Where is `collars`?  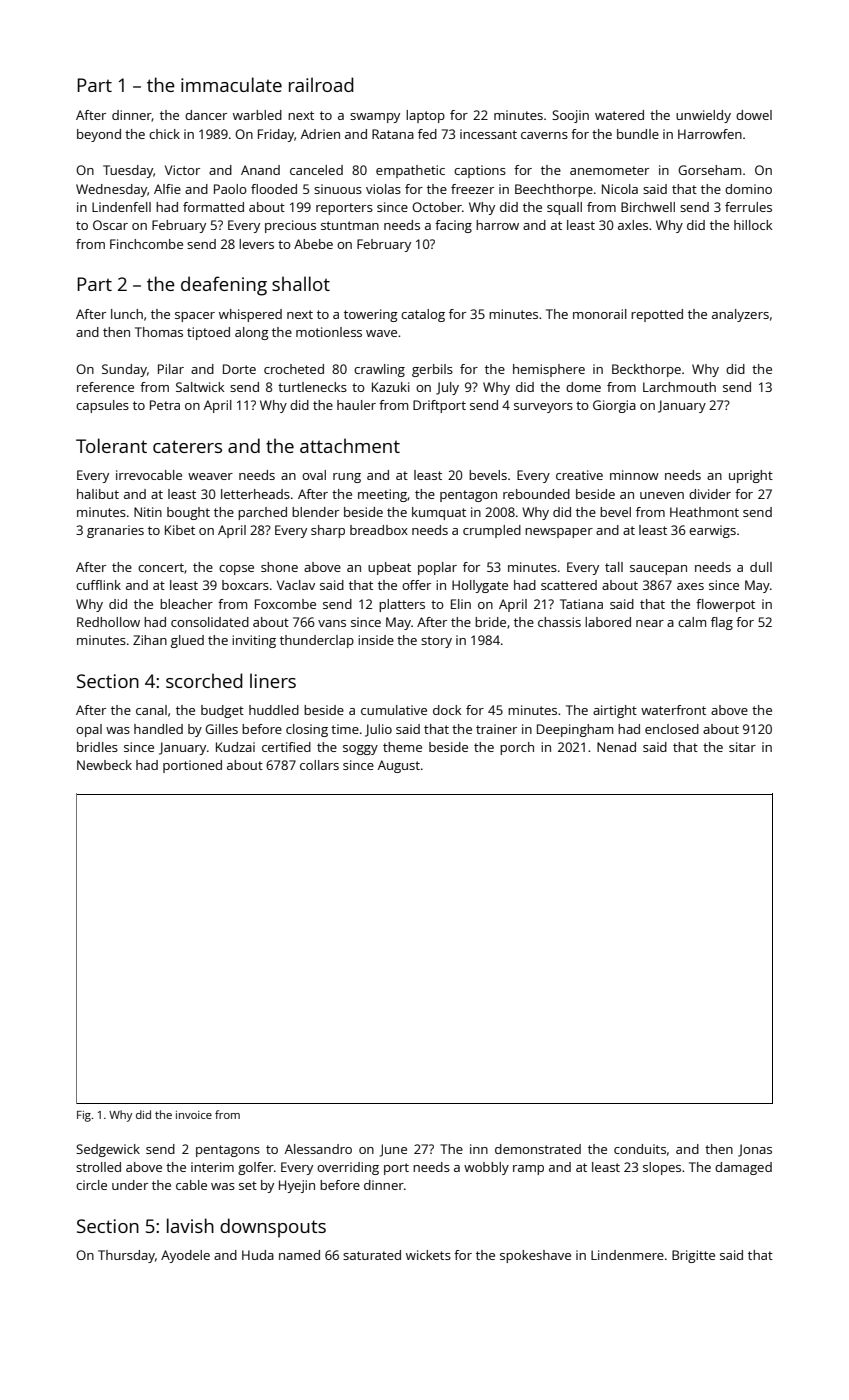 collars is located at coordinates (319, 765).
